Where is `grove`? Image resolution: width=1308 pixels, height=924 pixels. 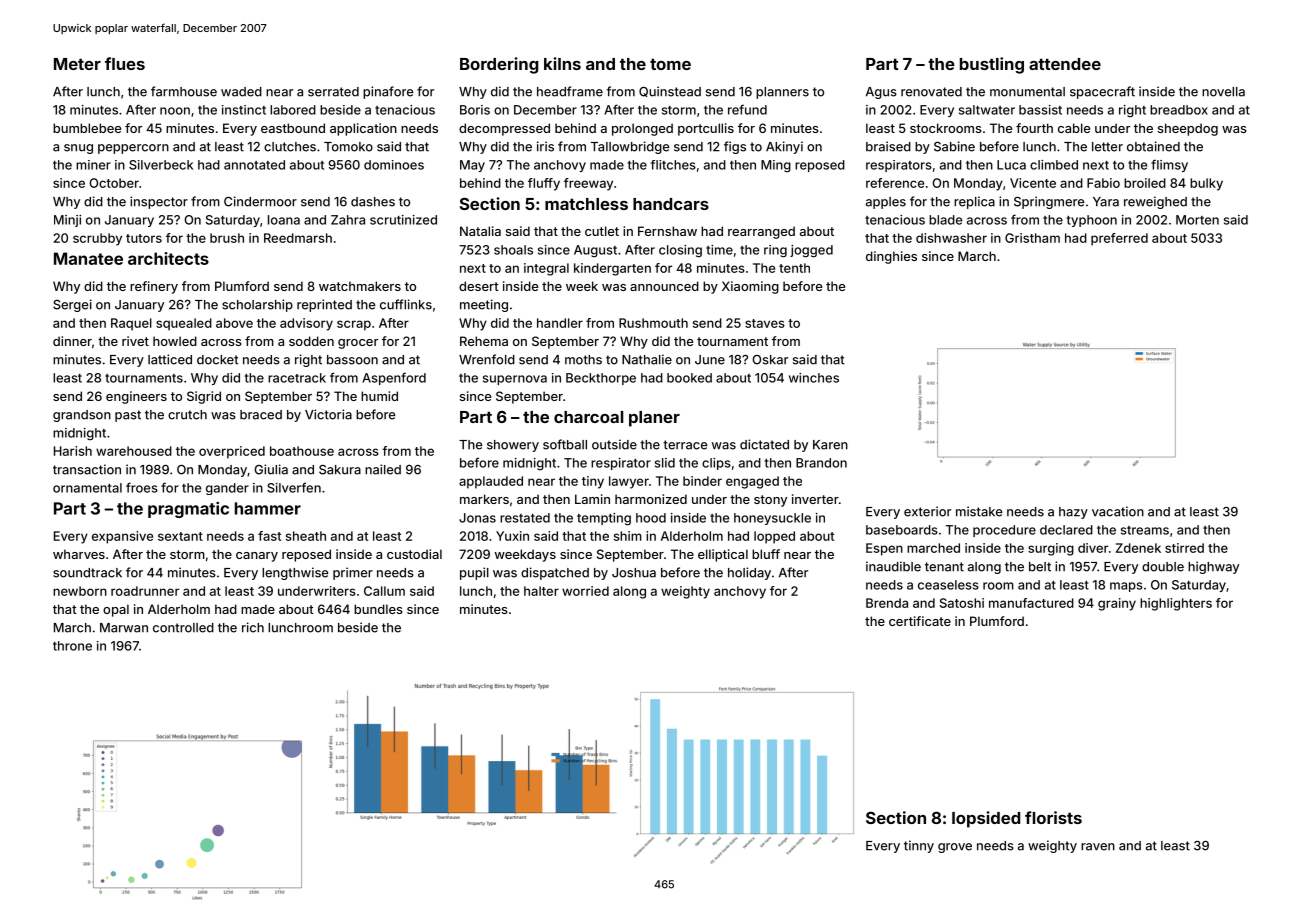 grove is located at coordinates (955, 848).
